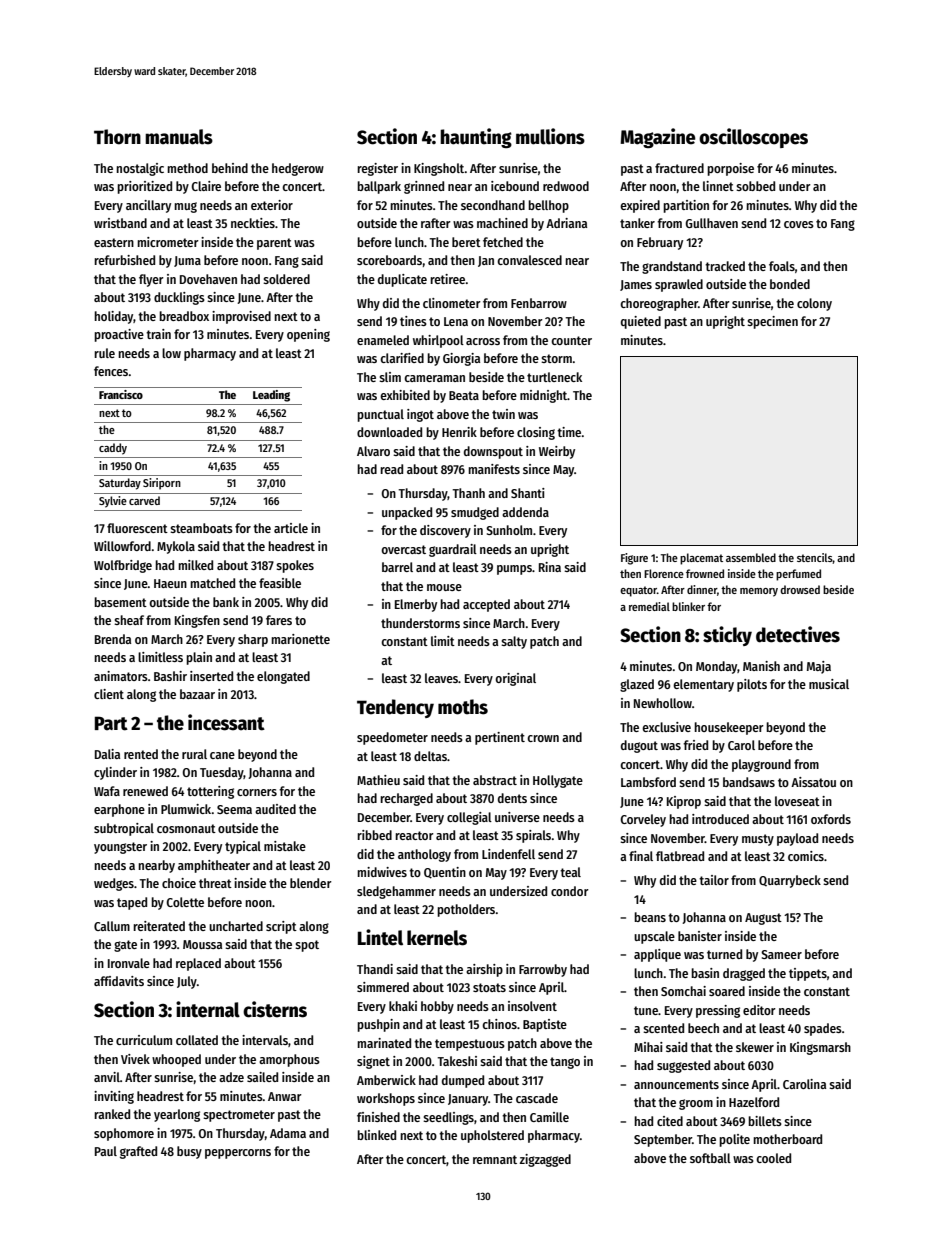 Image resolution: width=952 pixels, height=1233 pixels. Describe the element at coordinates (475, 513) in the document. I see `smudged` at that location.
